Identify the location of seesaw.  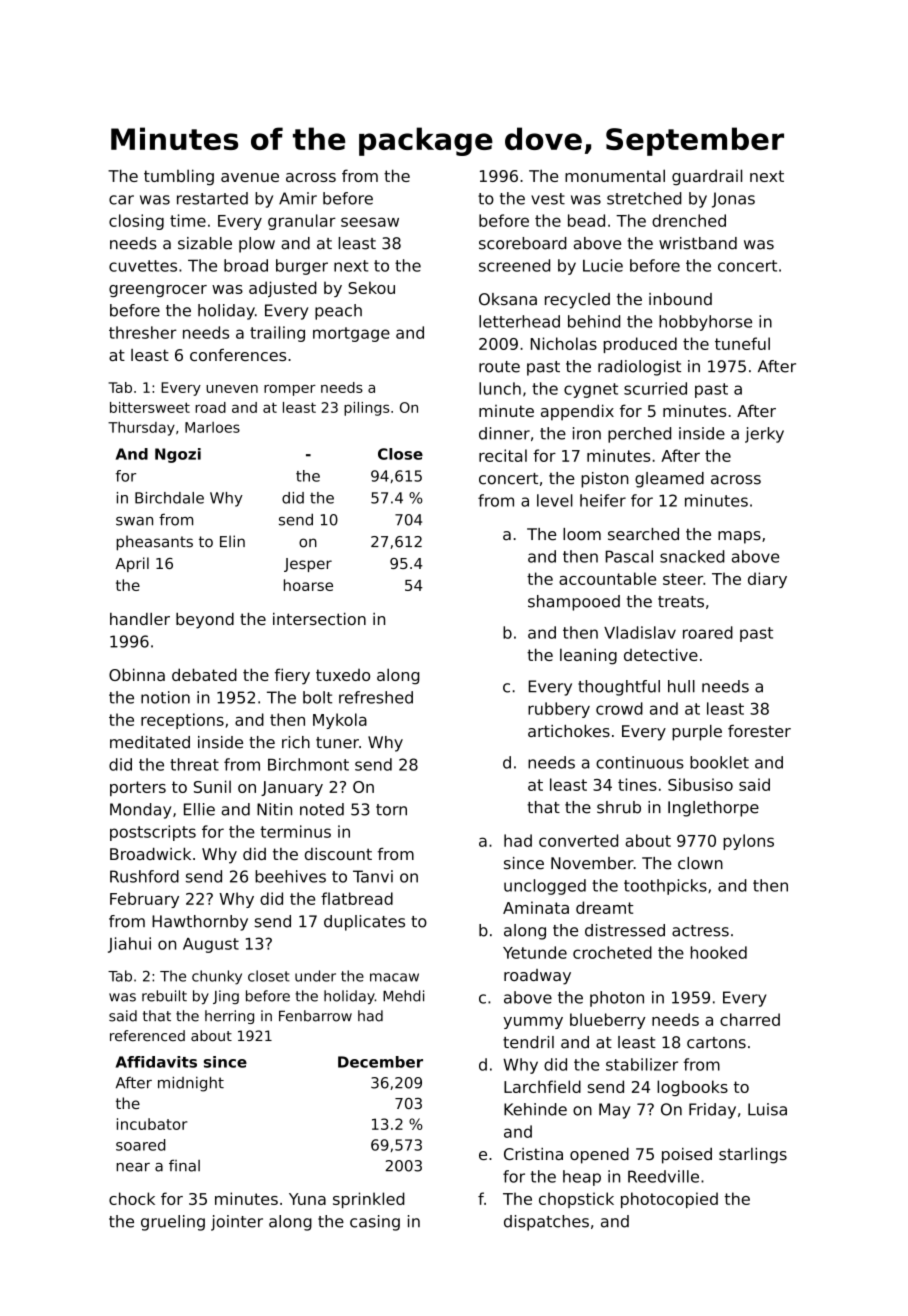
(370, 222).
